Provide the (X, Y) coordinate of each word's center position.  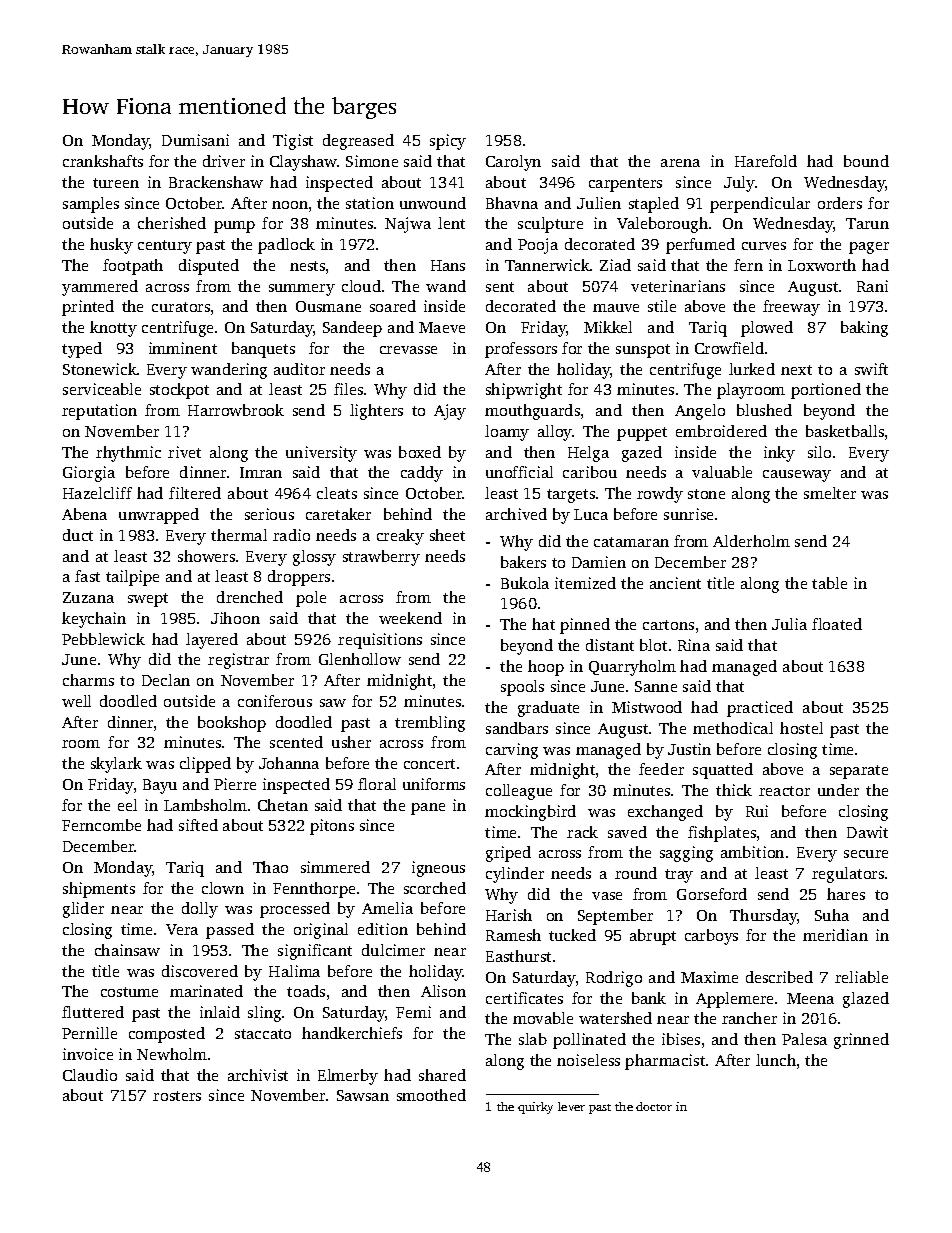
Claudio (90, 1075)
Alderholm (751, 541)
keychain (94, 620)
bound (866, 161)
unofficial (519, 472)
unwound (433, 203)
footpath (133, 267)
